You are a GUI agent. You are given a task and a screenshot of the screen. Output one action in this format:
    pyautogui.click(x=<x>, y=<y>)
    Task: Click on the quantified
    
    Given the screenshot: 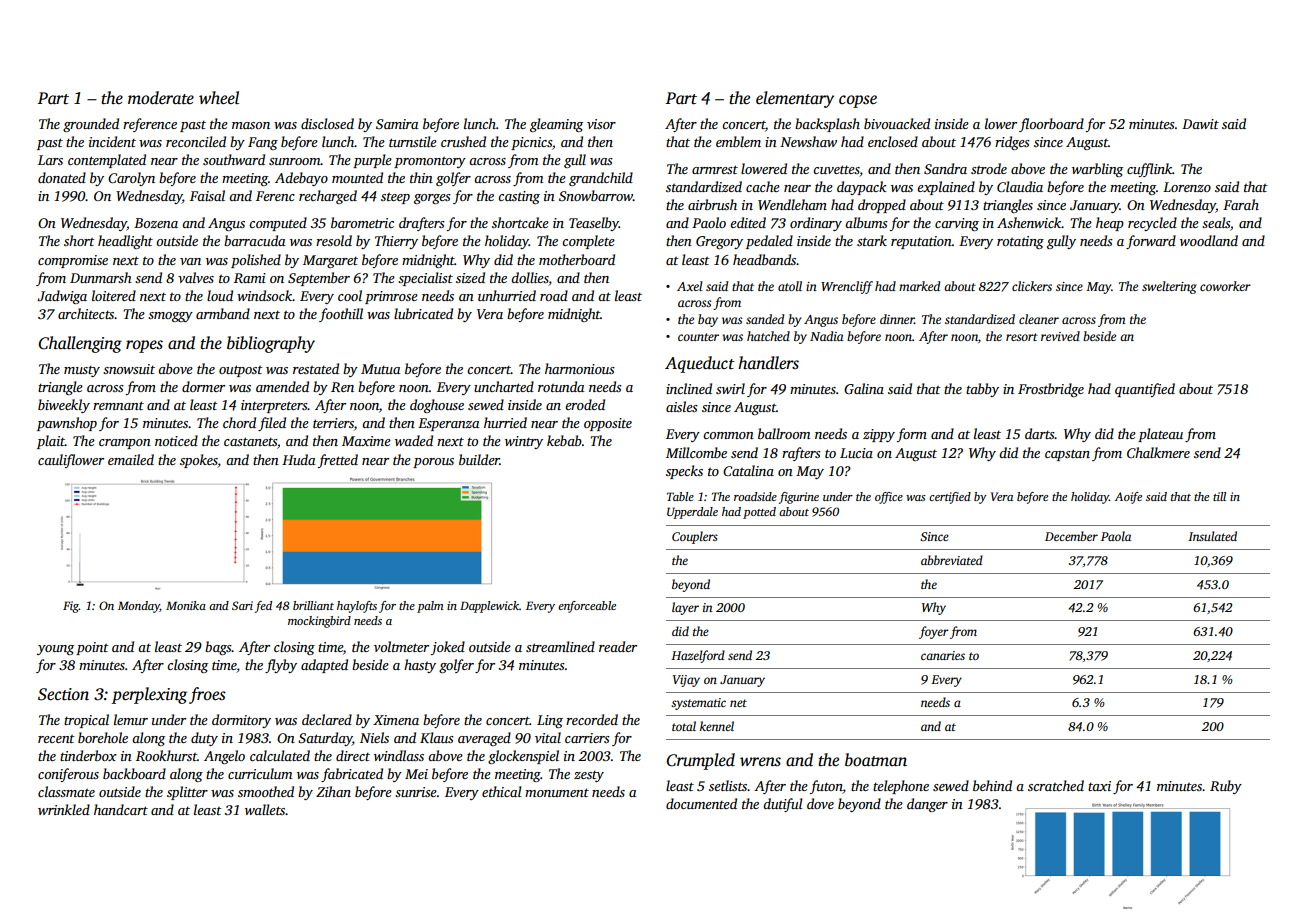 What is the action you would take?
    pyautogui.click(x=1145, y=390)
